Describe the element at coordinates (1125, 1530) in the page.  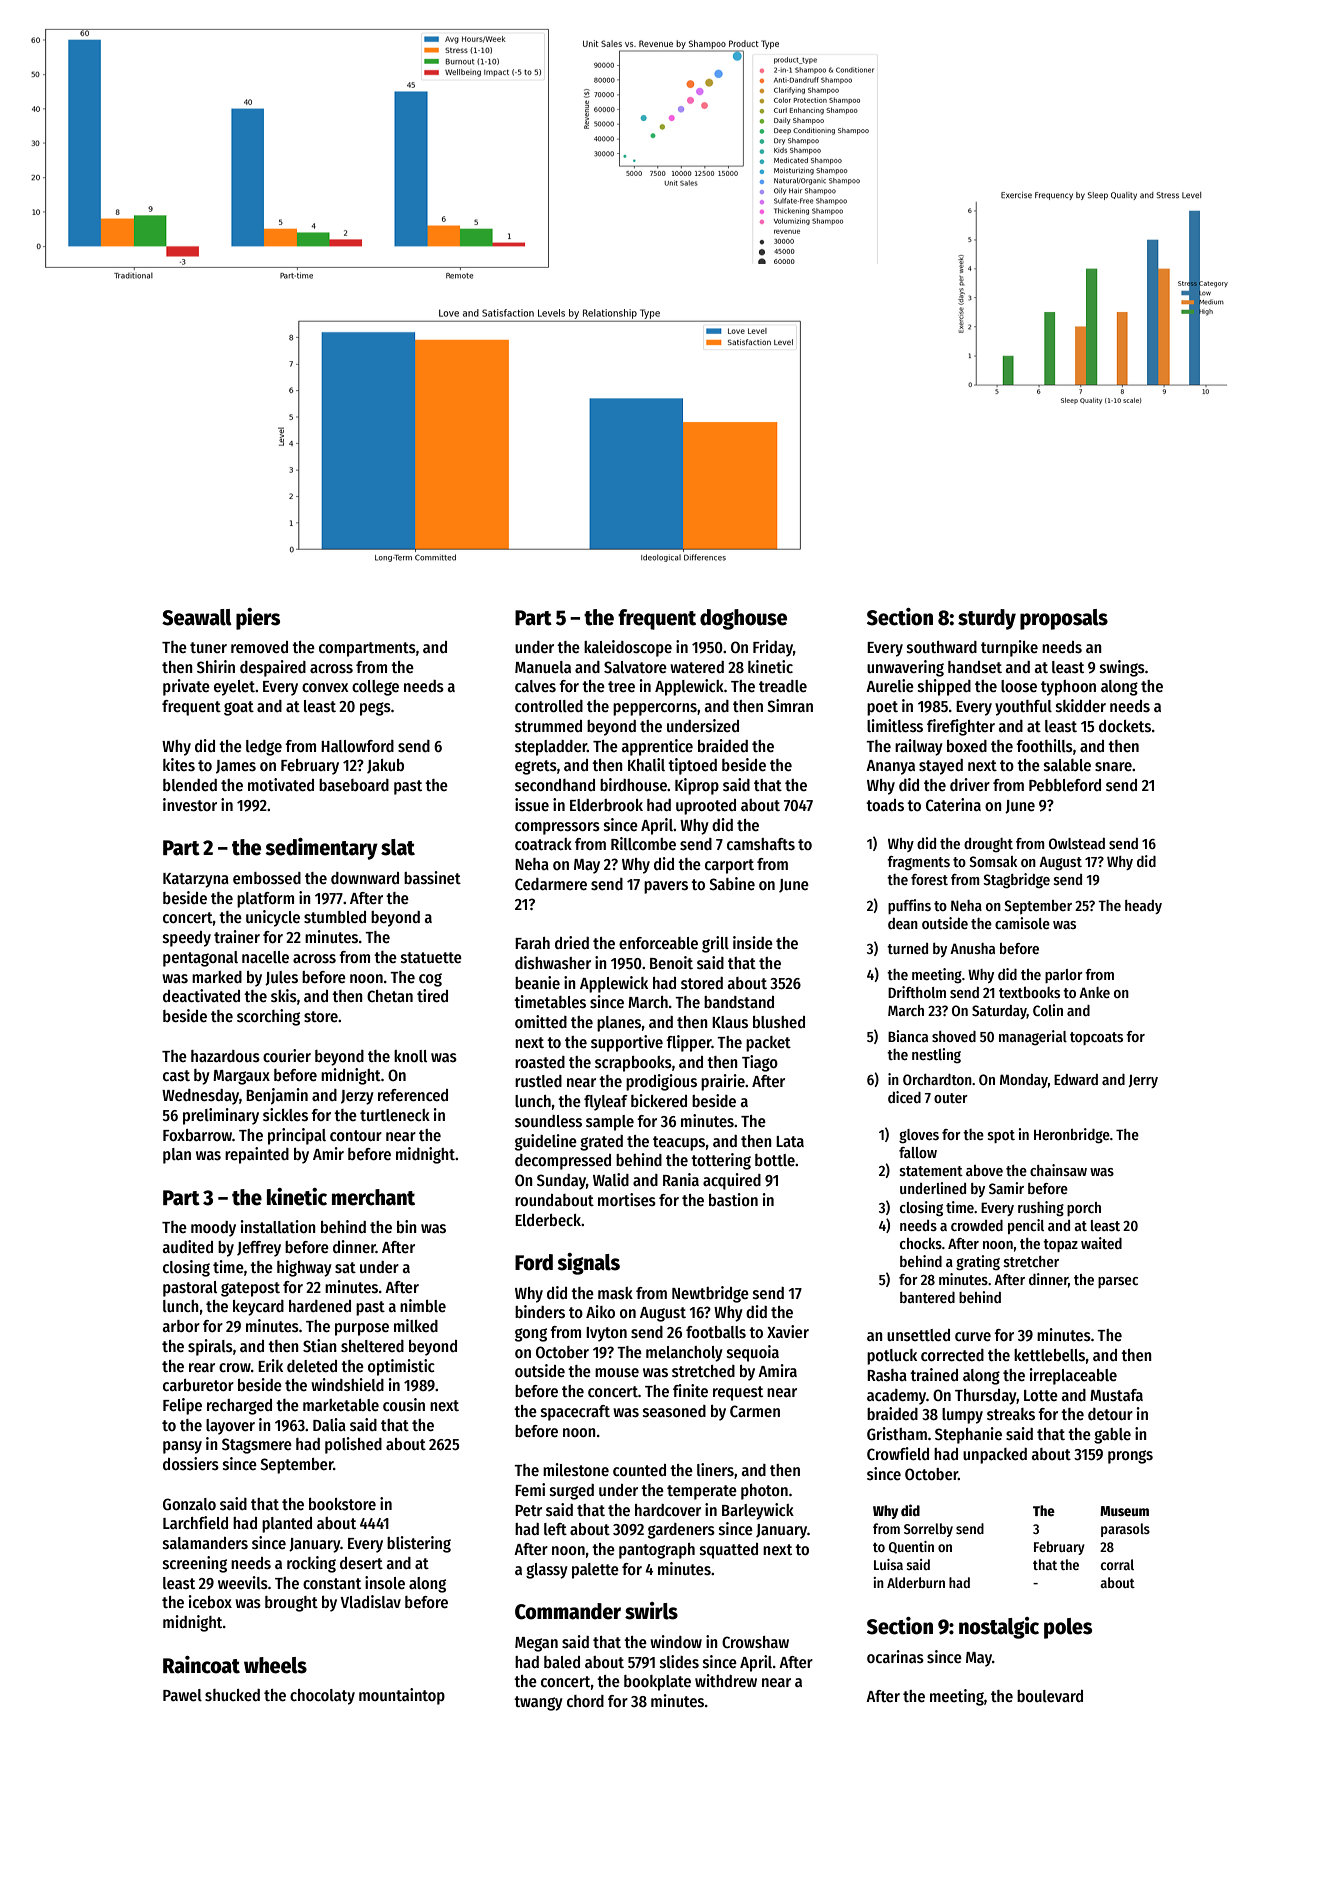
I see `parasols` at that location.
